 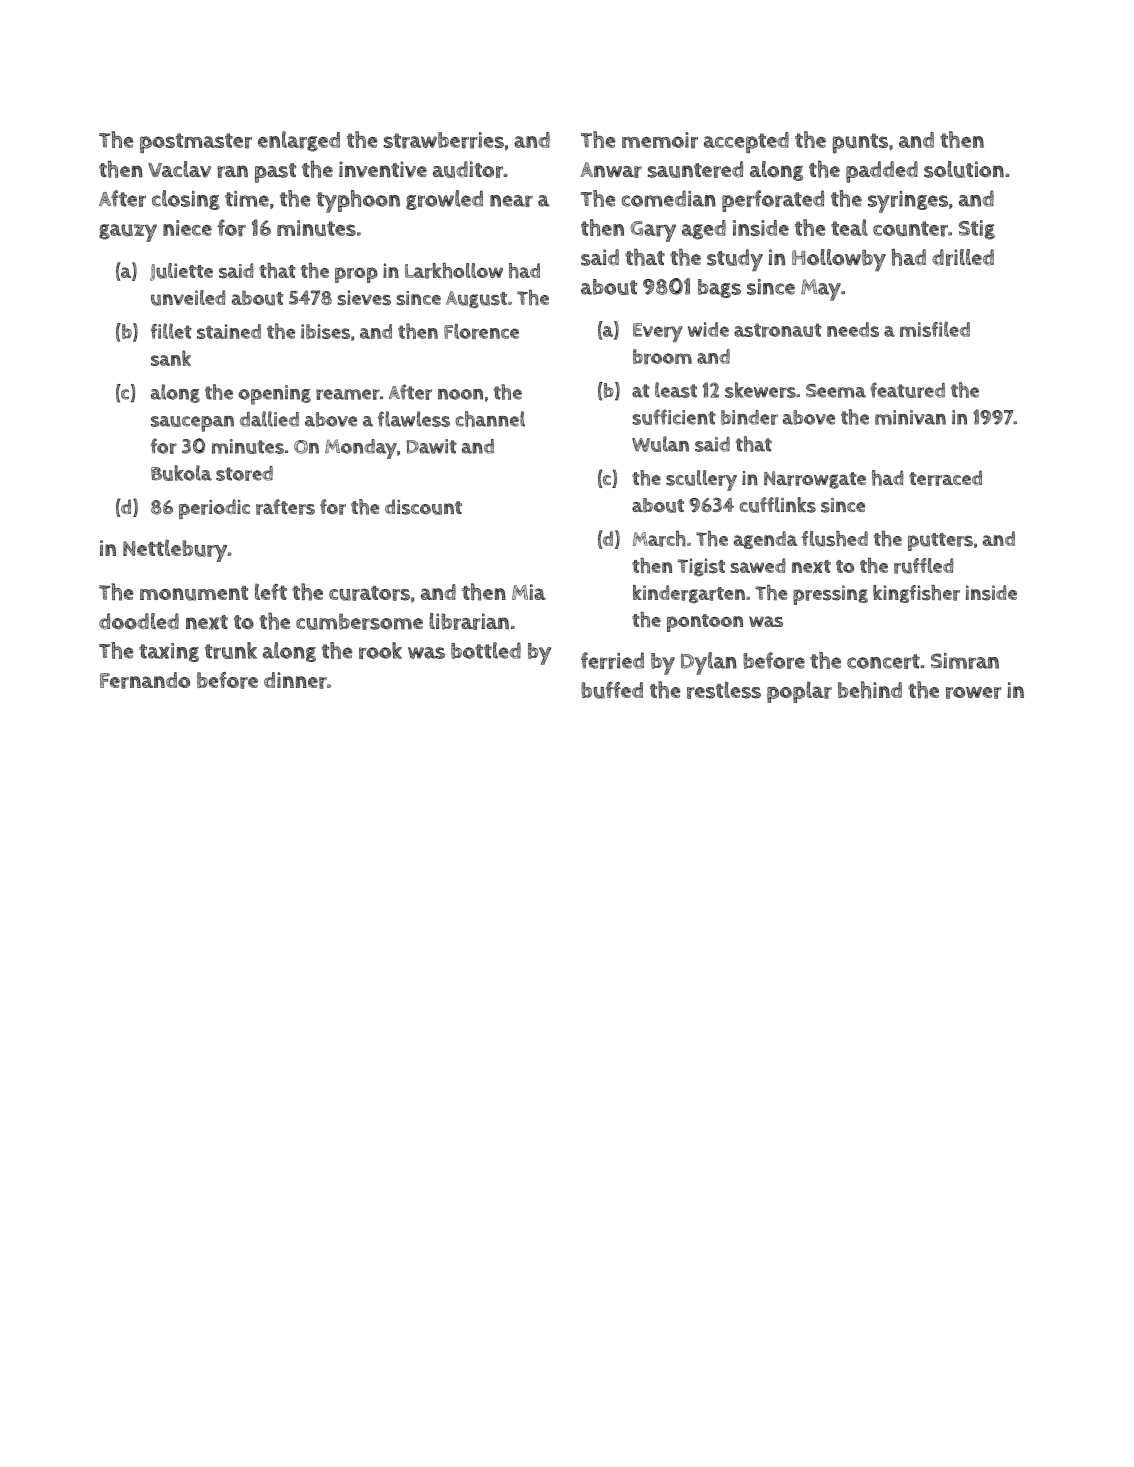 I want to click on Larkhollow, so click(x=454, y=271).
